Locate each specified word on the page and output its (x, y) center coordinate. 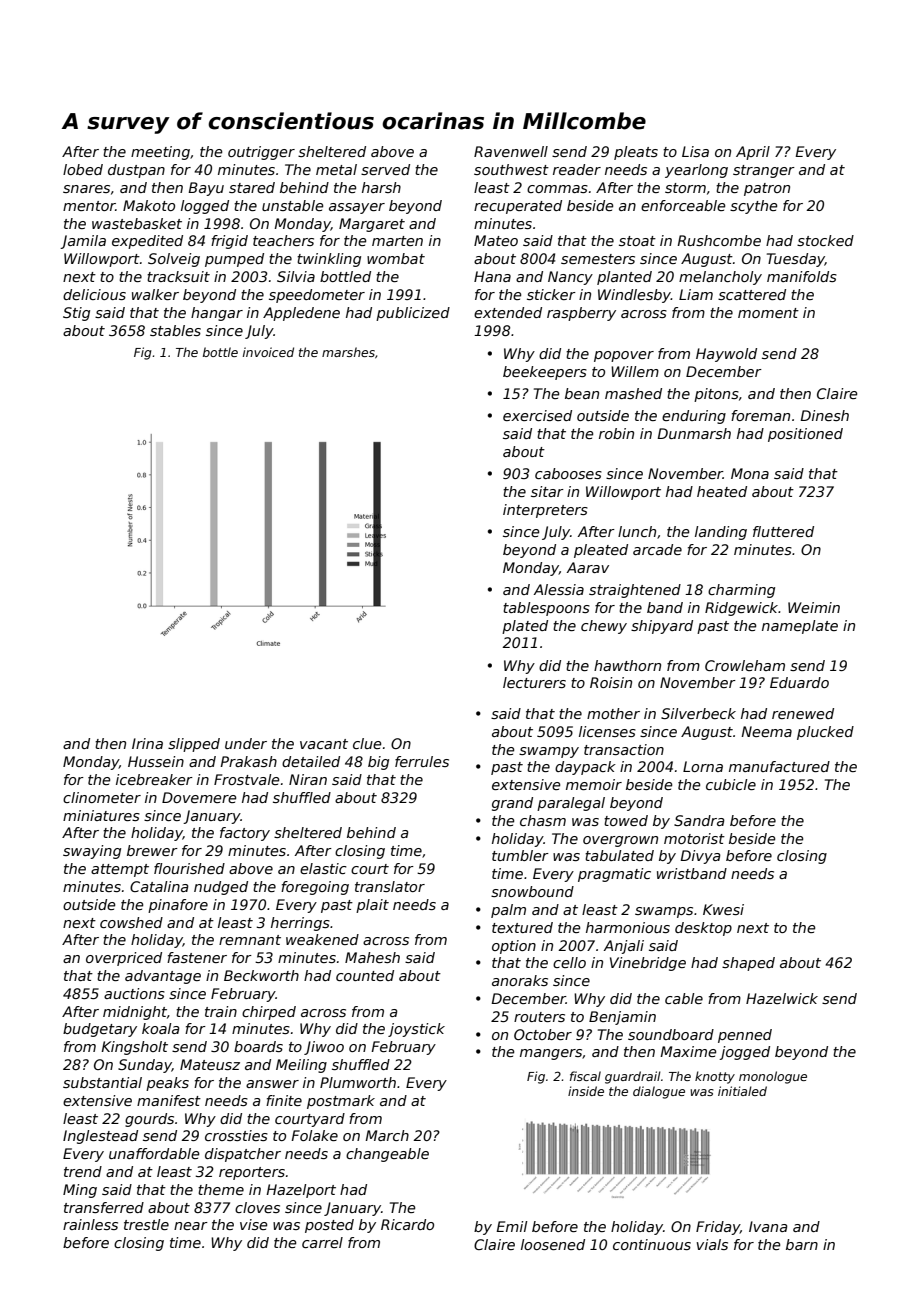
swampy (549, 752)
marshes (348, 352)
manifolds (802, 276)
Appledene (301, 314)
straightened (635, 591)
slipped (194, 745)
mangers (551, 1054)
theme (221, 1189)
